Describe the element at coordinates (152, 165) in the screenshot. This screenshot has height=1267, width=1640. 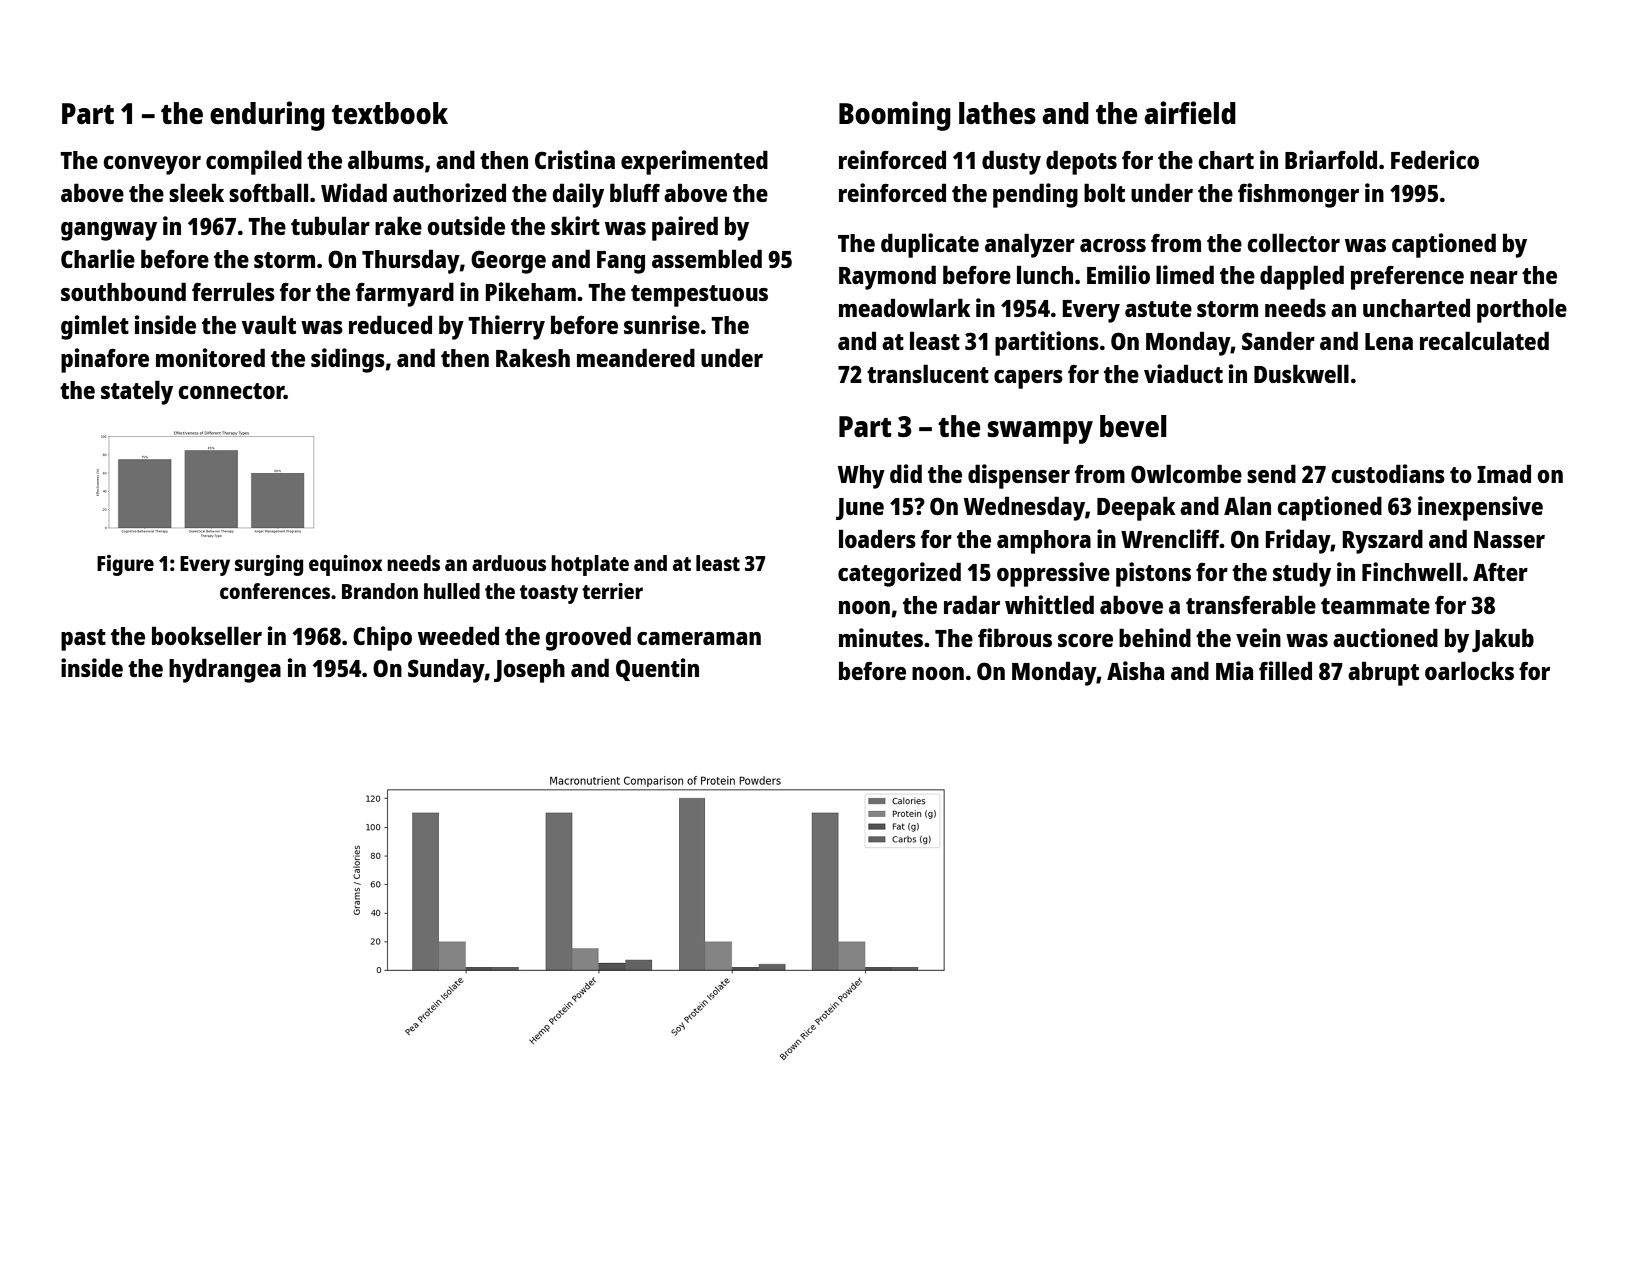
I see `conveyor` at that location.
